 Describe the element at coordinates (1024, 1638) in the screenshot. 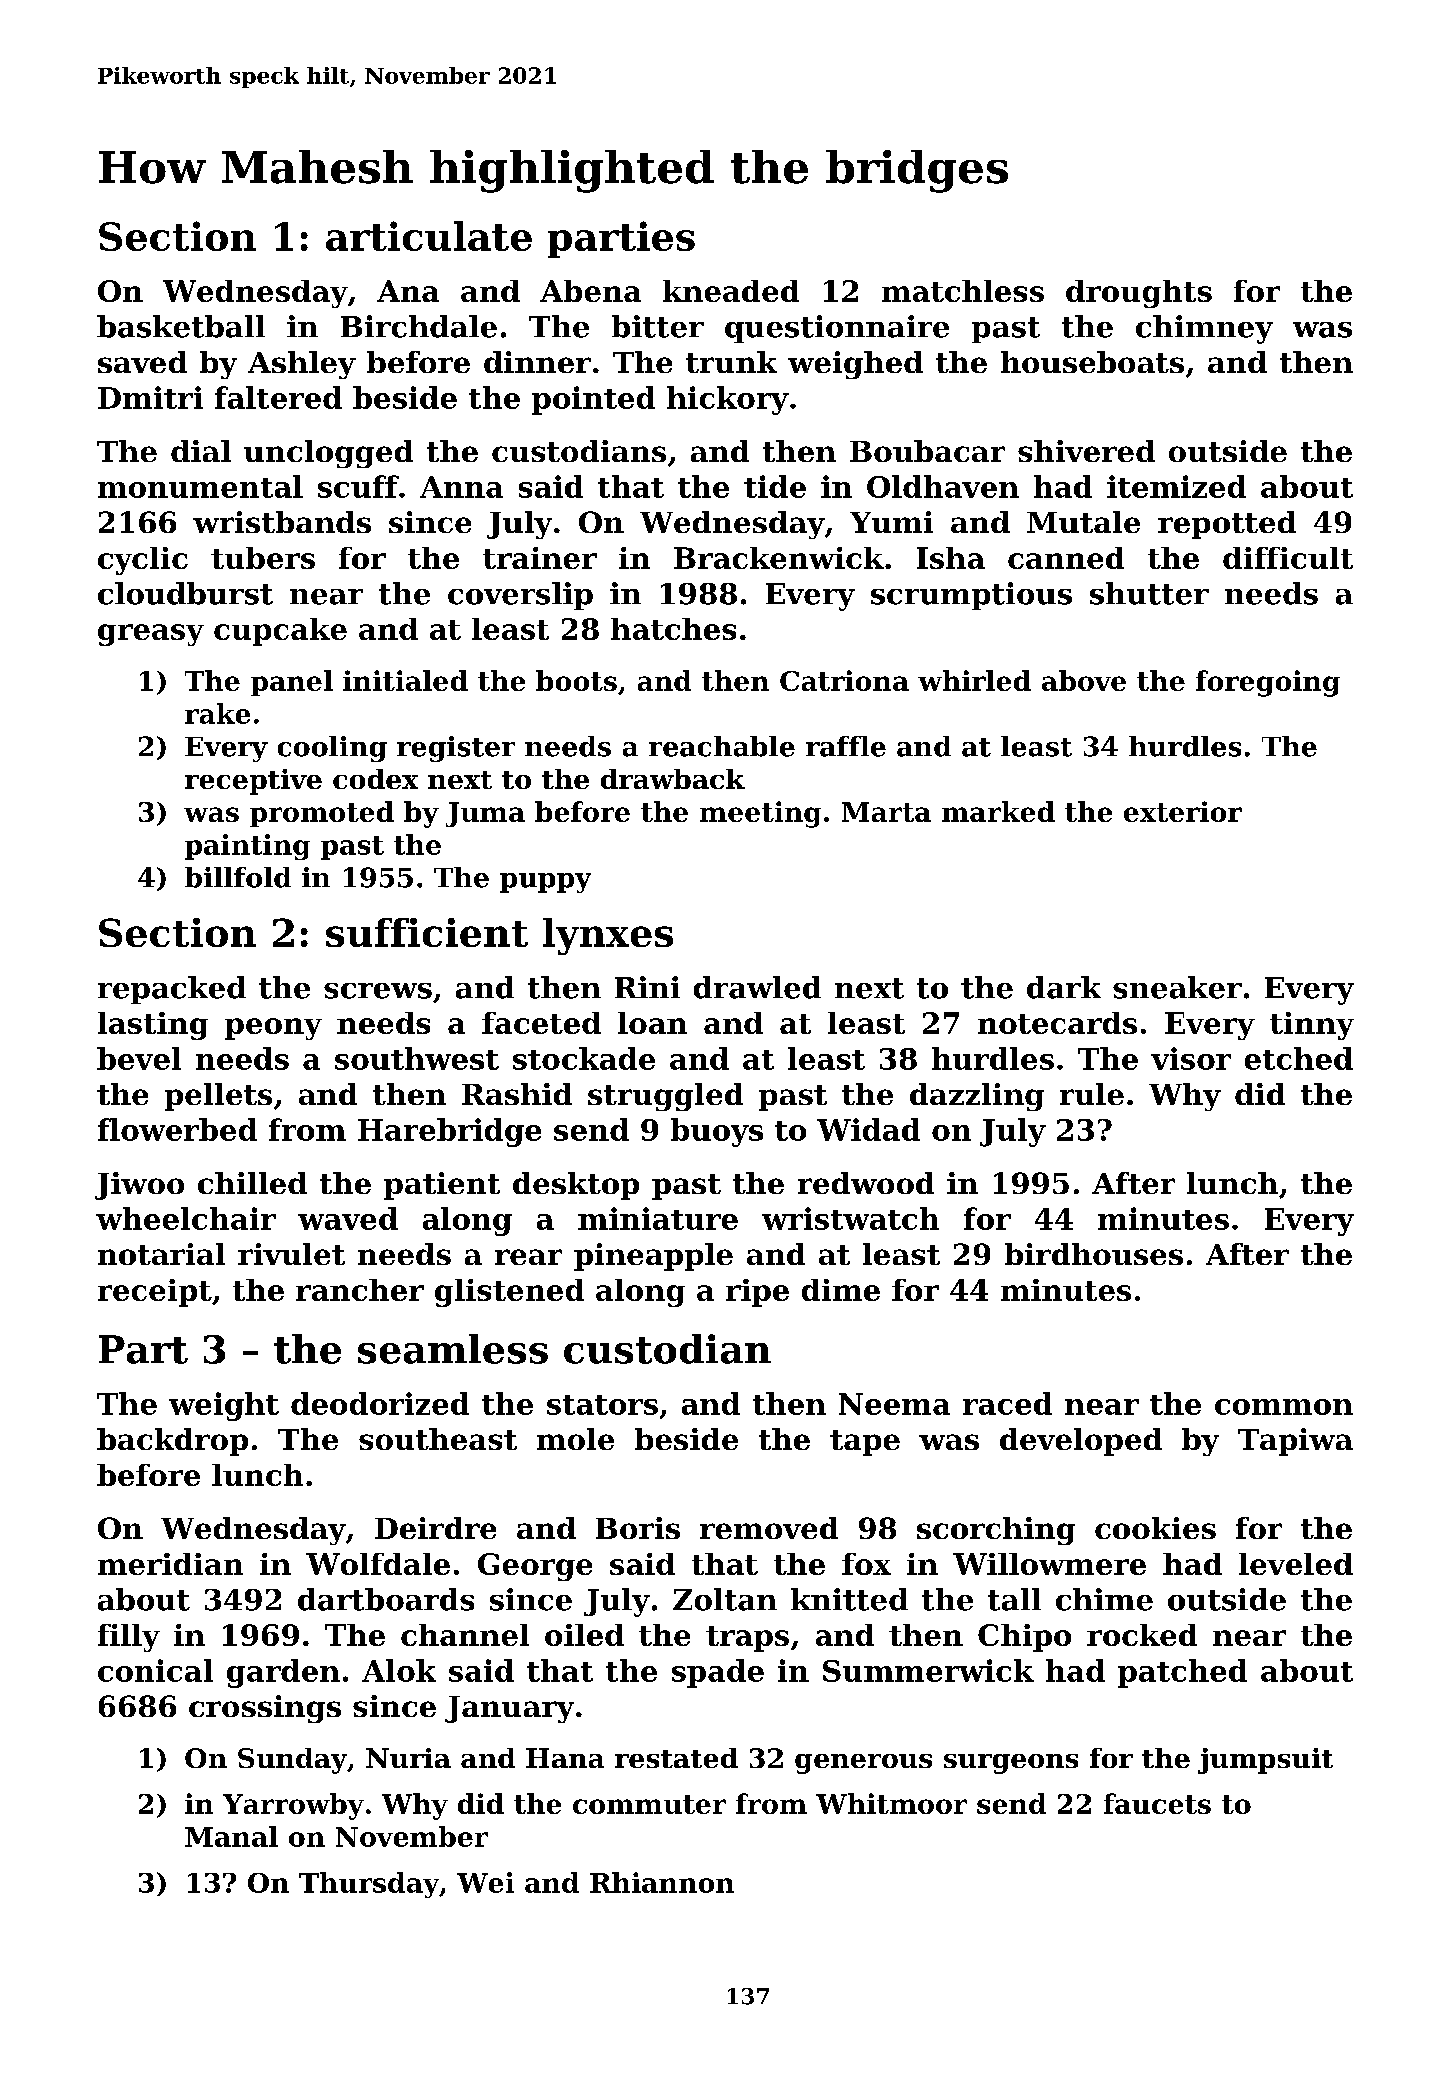

I see `Chipo` at that location.
